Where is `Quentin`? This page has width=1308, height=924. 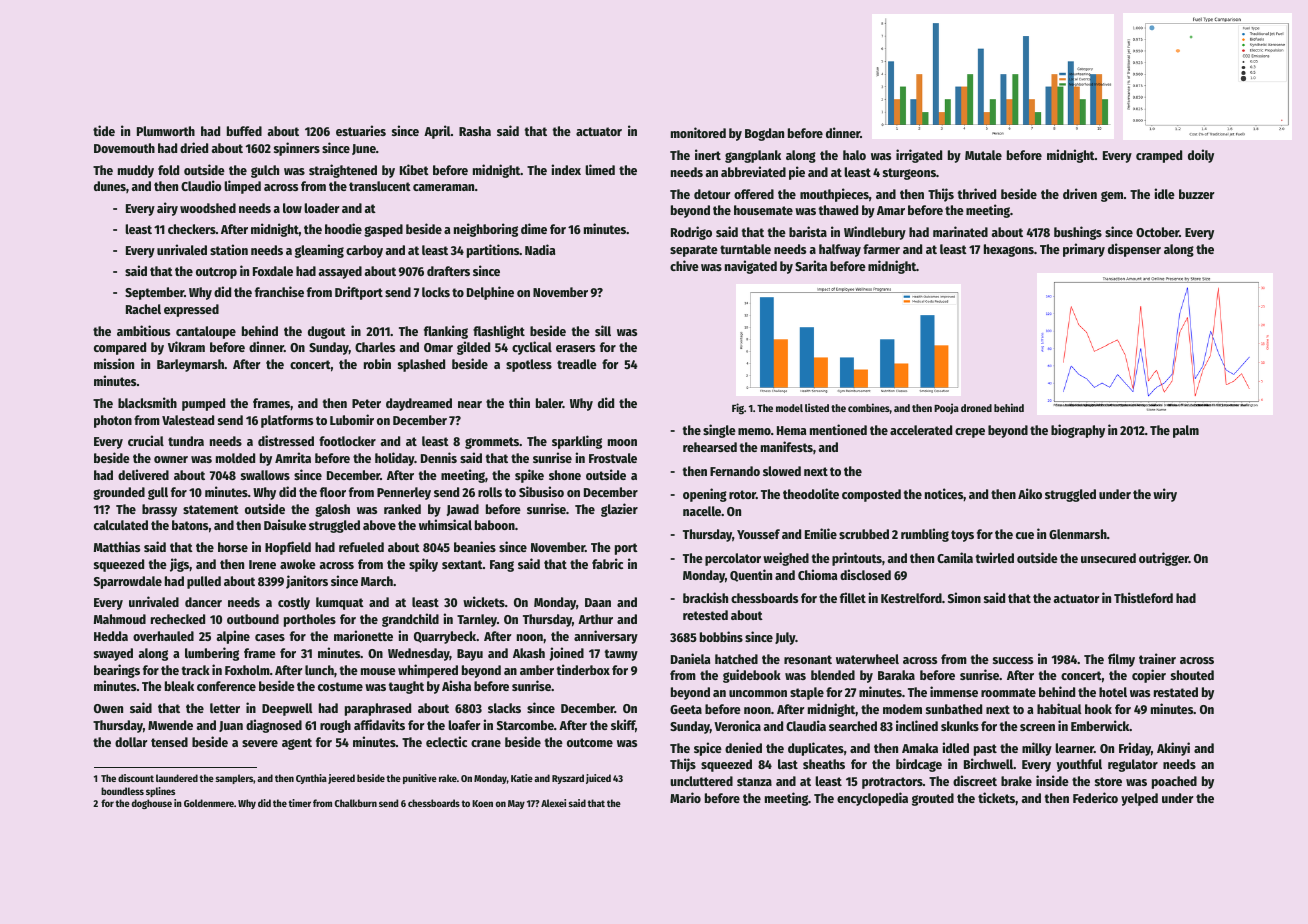 Quentin is located at coordinates (751, 575).
